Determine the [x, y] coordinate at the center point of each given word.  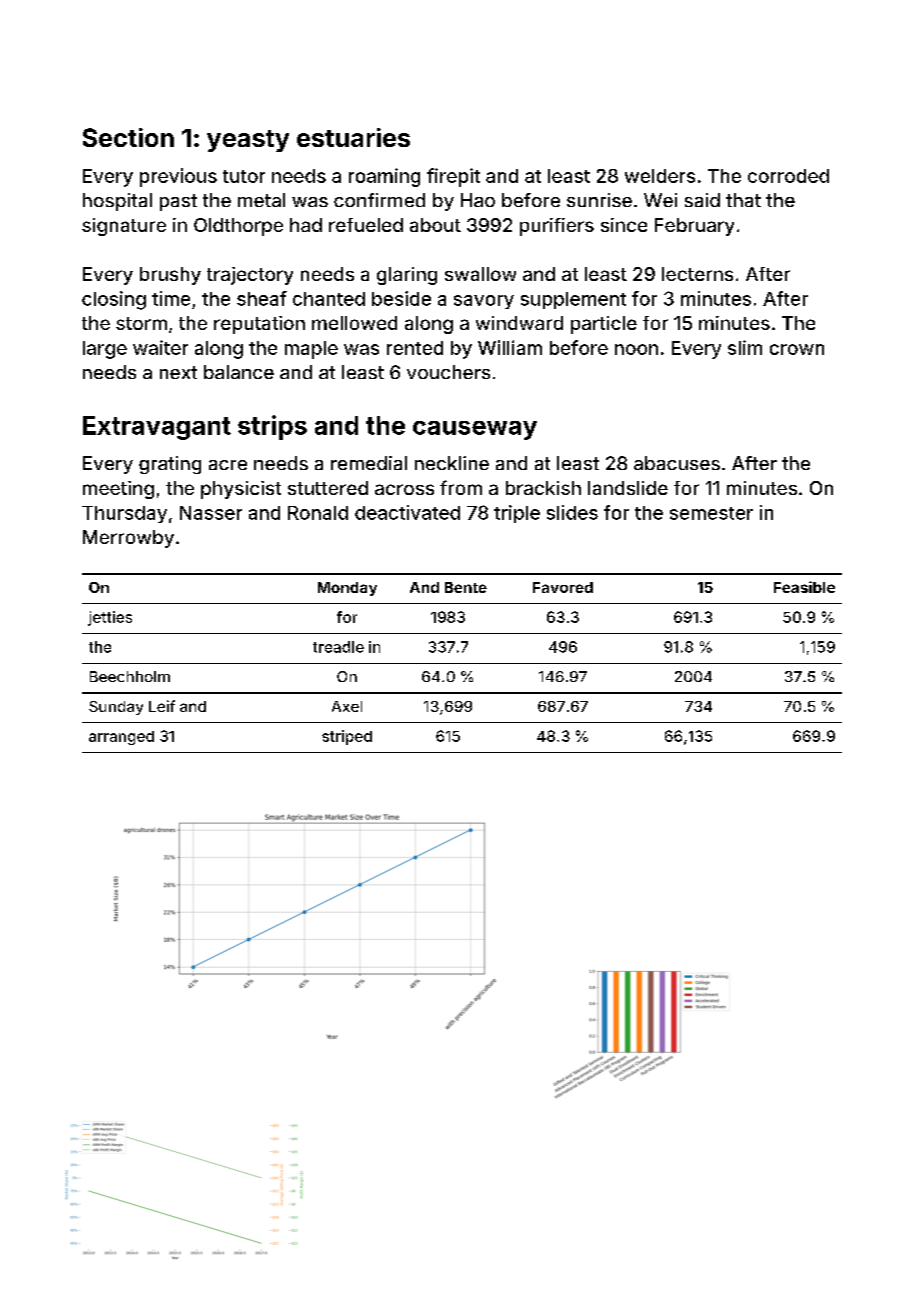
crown [797, 349]
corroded [788, 176]
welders [660, 176]
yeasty [248, 141]
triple [517, 514]
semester [711, 513]
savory [484, 302]
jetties [110, 618]
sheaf [262, 298]
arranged [121, 738]
